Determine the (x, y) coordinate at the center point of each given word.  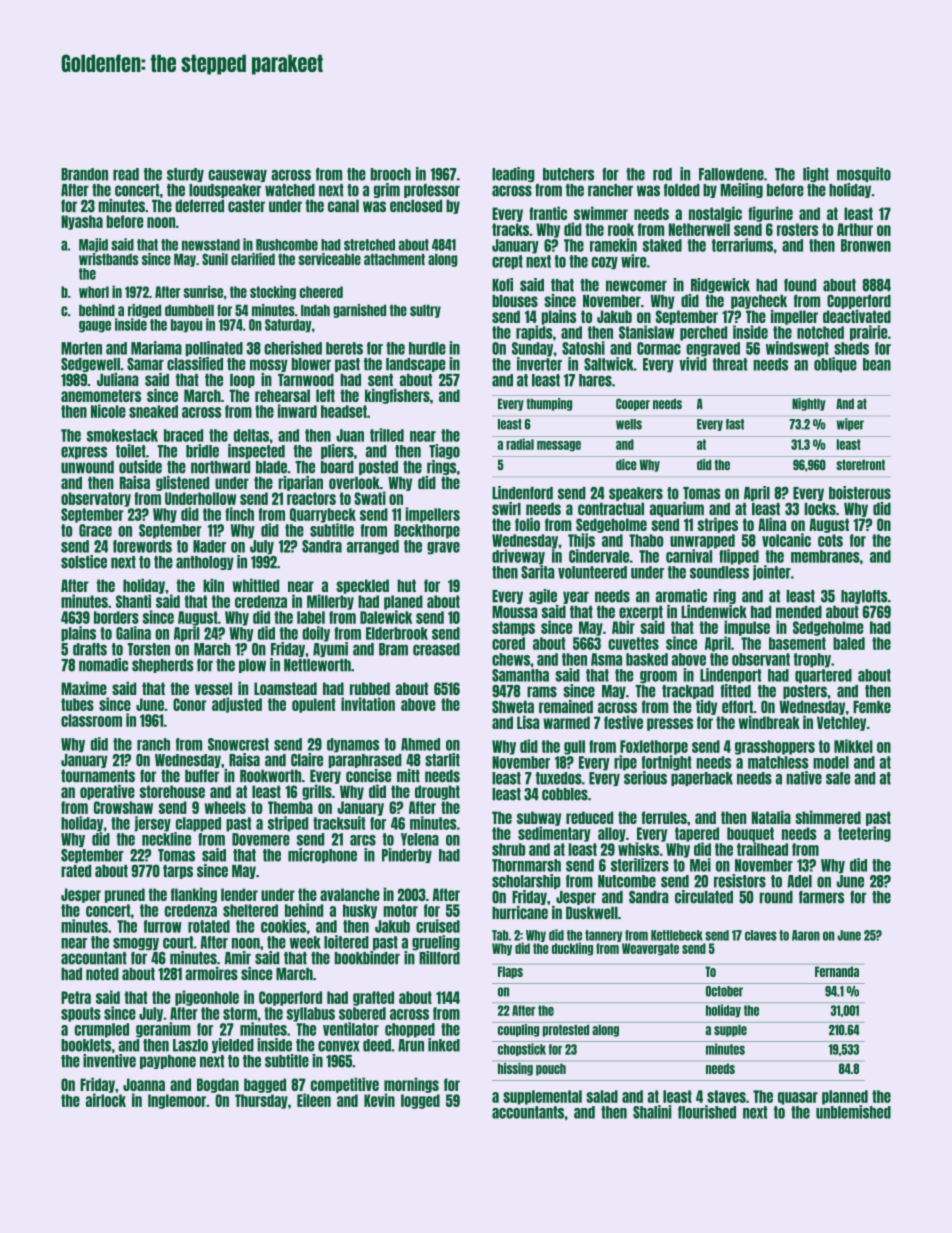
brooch (391, 174)
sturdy (185, 175)
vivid (693, 364)
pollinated (214, 349)
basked (647, 659)
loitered (346, 942)
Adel (799, 881)
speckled (362, 586)
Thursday (261, 1101)
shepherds (163, 666)
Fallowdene (731, 174)
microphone (322, 855)
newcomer (636, 286)
